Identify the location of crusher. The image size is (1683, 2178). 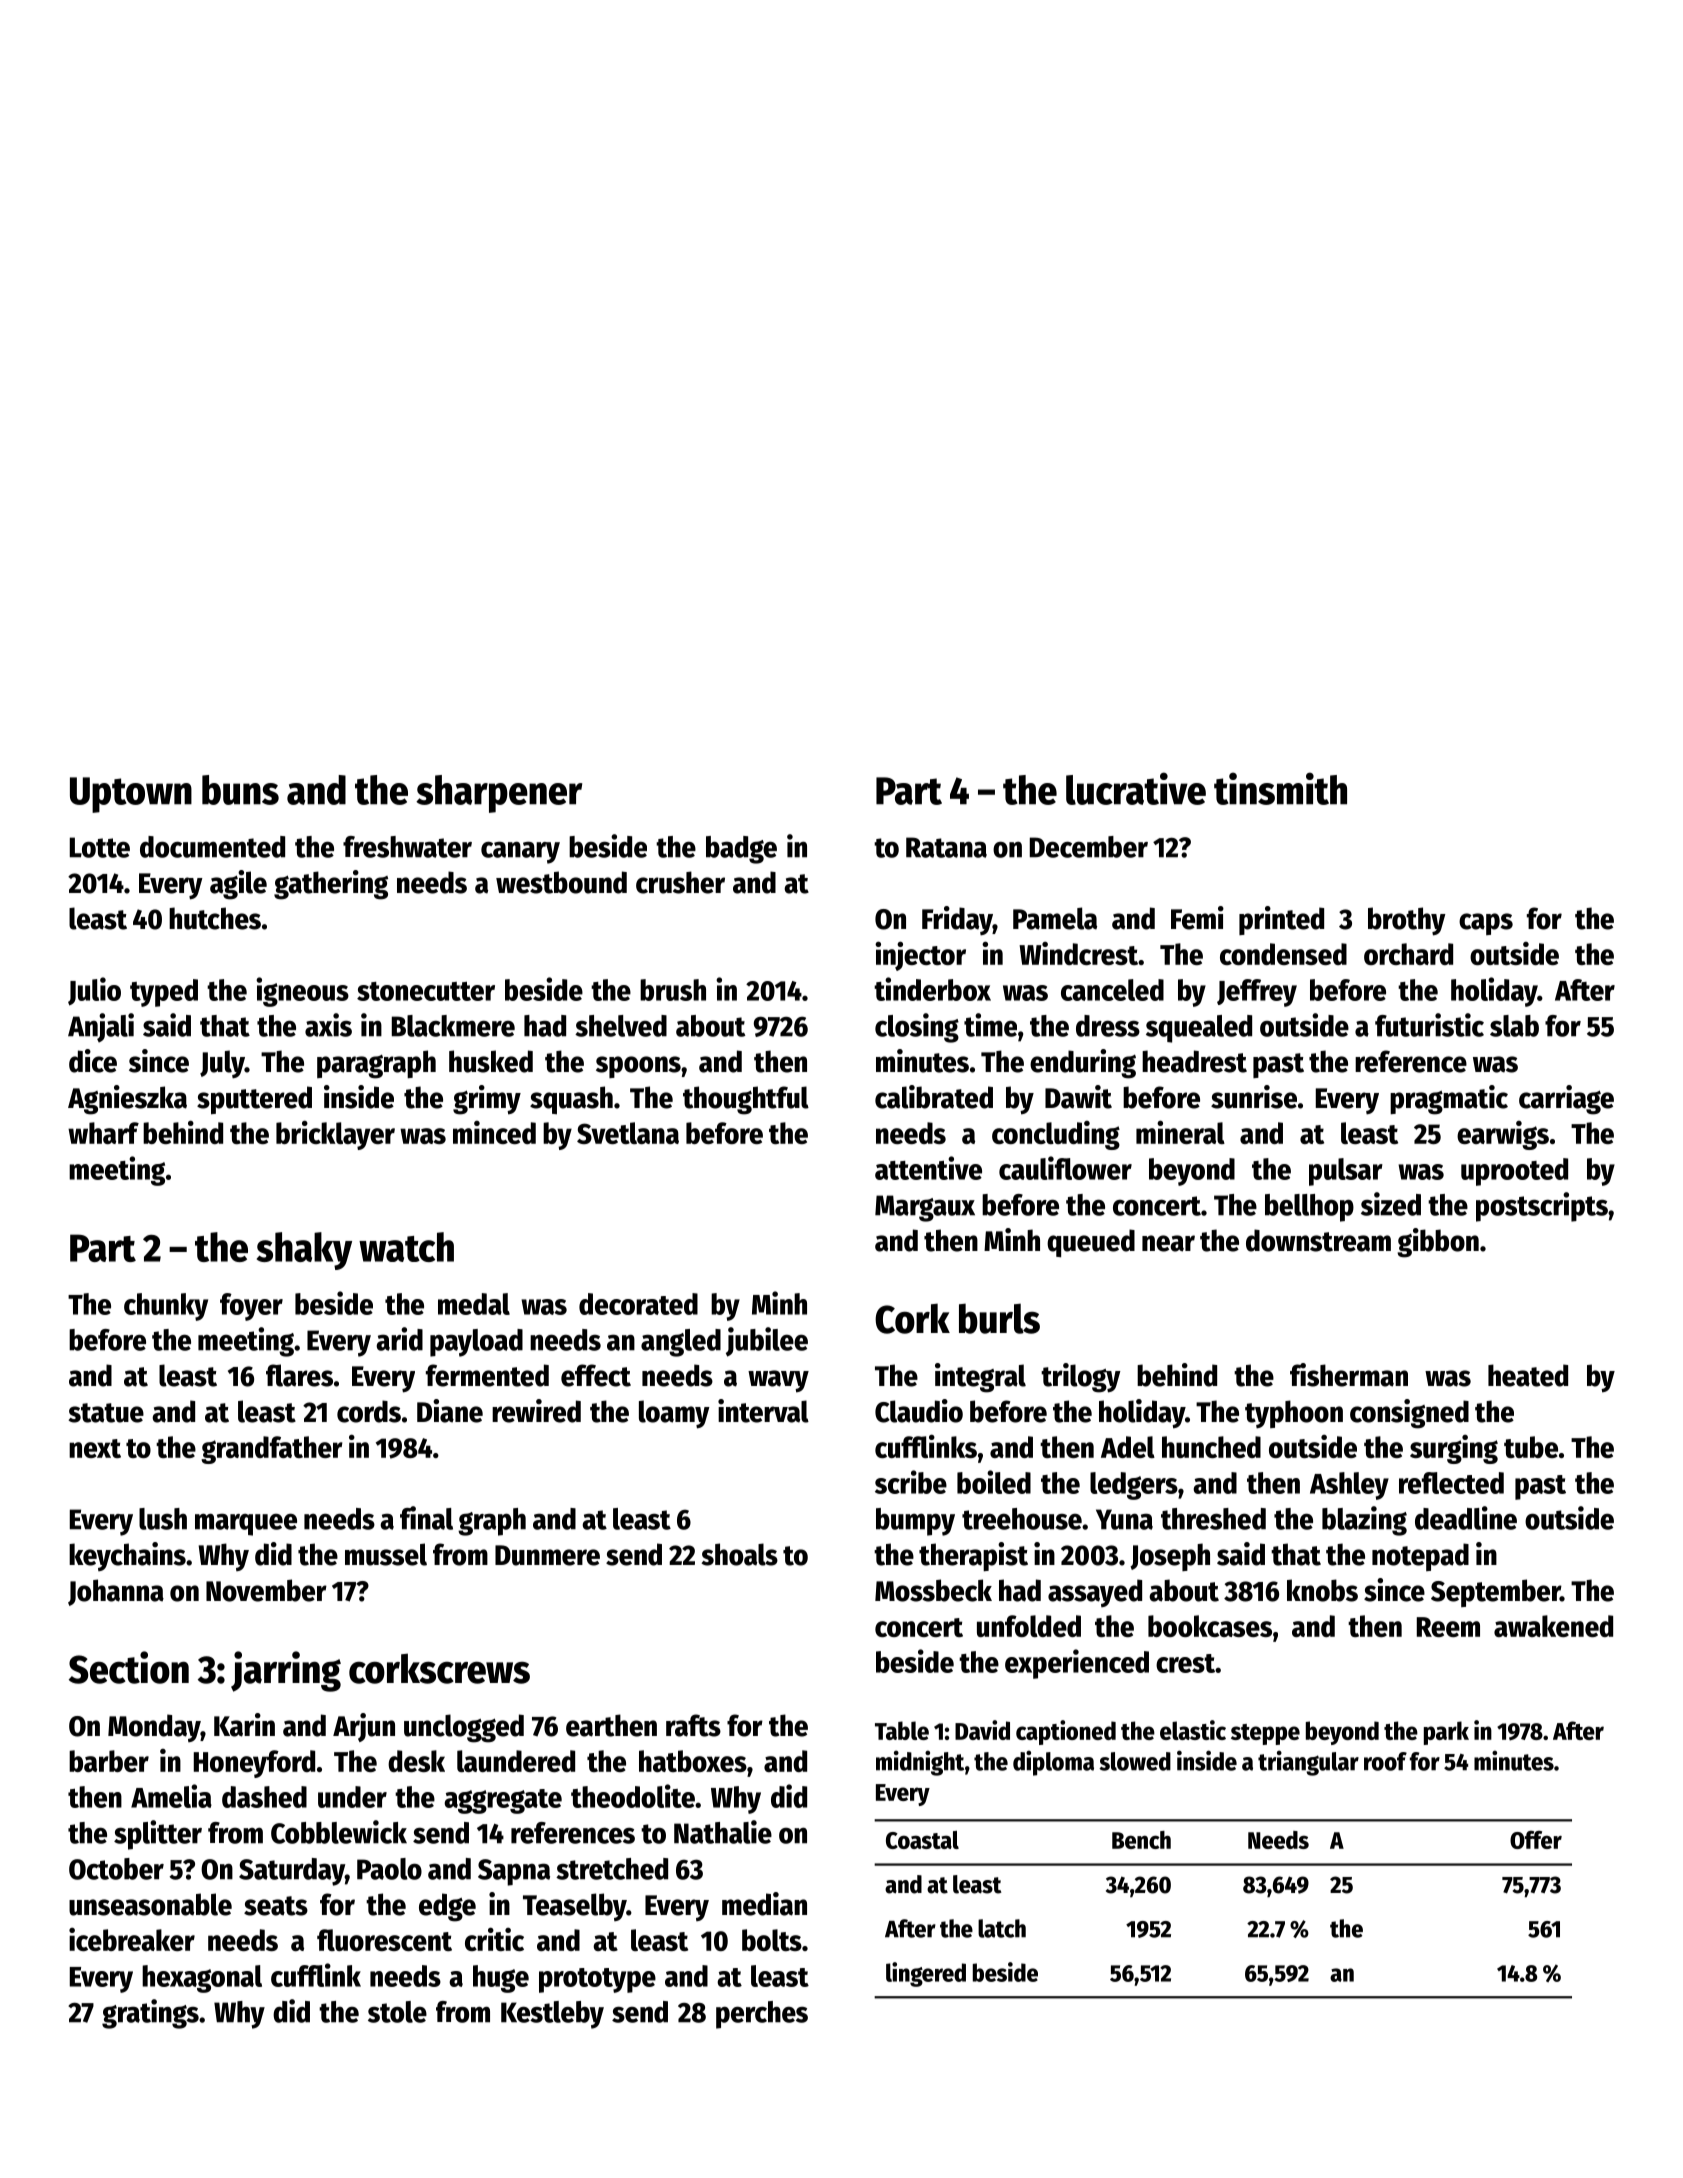
(680, 882).
